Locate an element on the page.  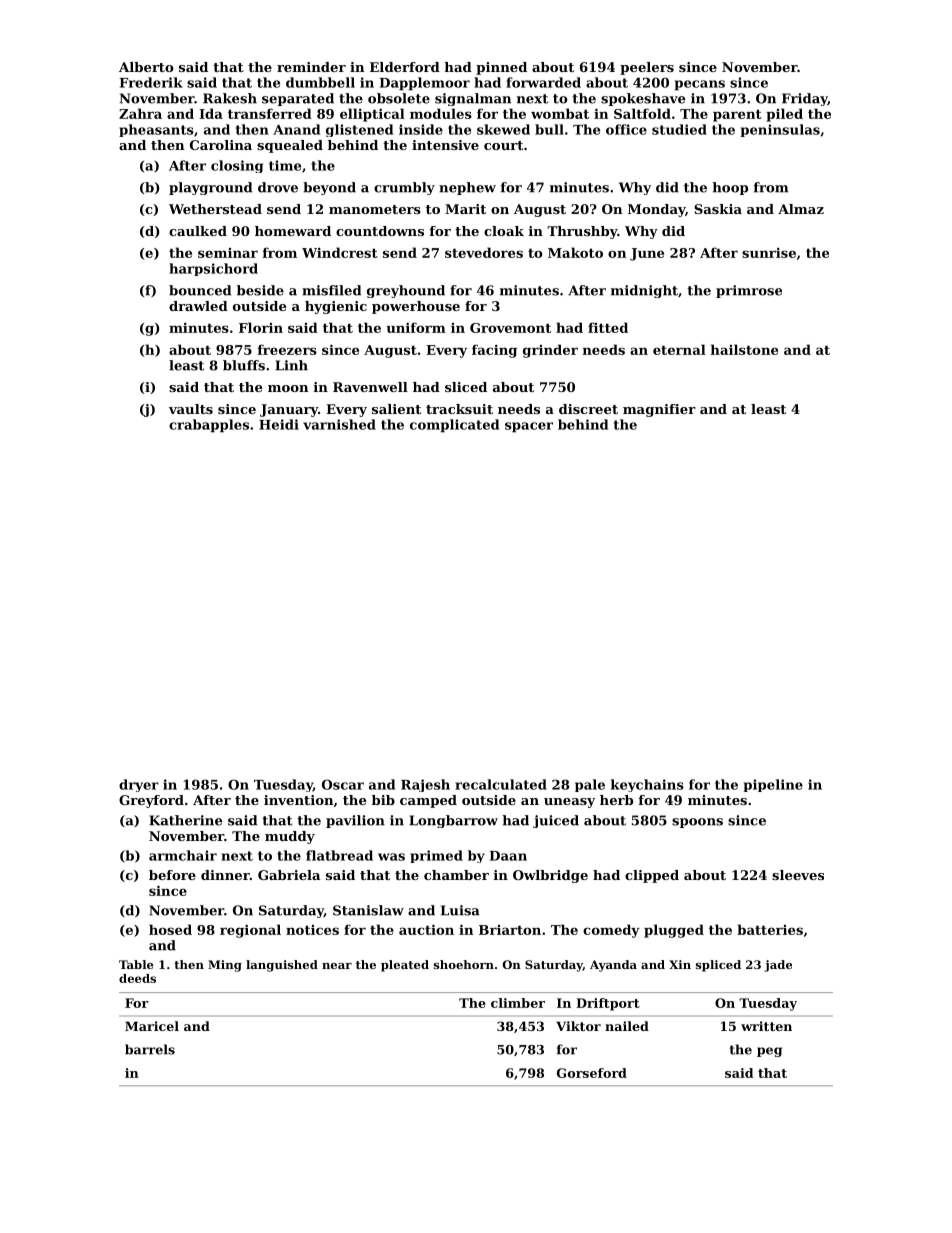
Alberto is located at coordinates (146, 67).
